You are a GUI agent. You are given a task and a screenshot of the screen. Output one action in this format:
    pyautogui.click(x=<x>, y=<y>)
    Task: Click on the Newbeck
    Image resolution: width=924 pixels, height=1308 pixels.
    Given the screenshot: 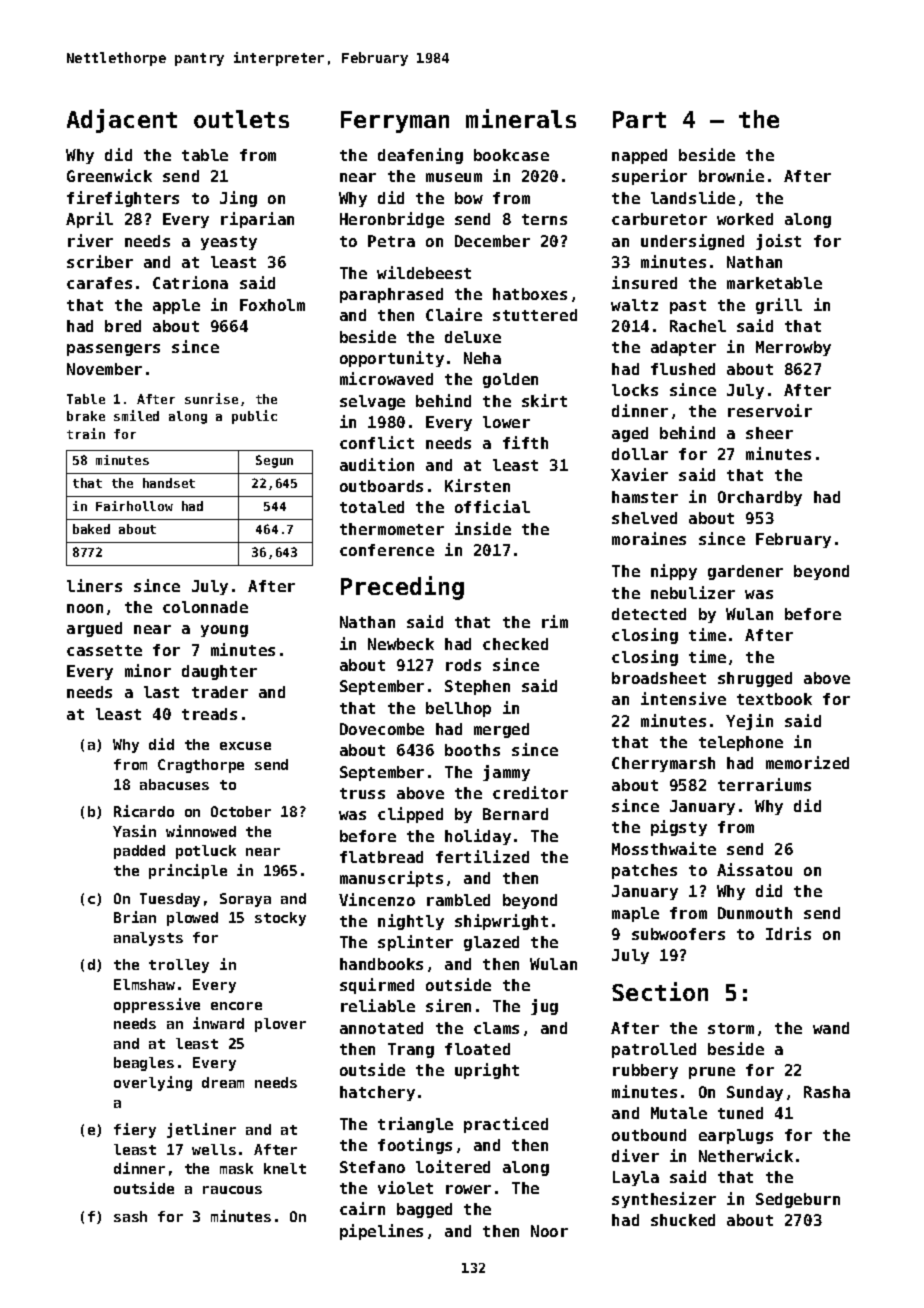 What is the action you would take?
    pyautogui.click(x=401, y=644)
